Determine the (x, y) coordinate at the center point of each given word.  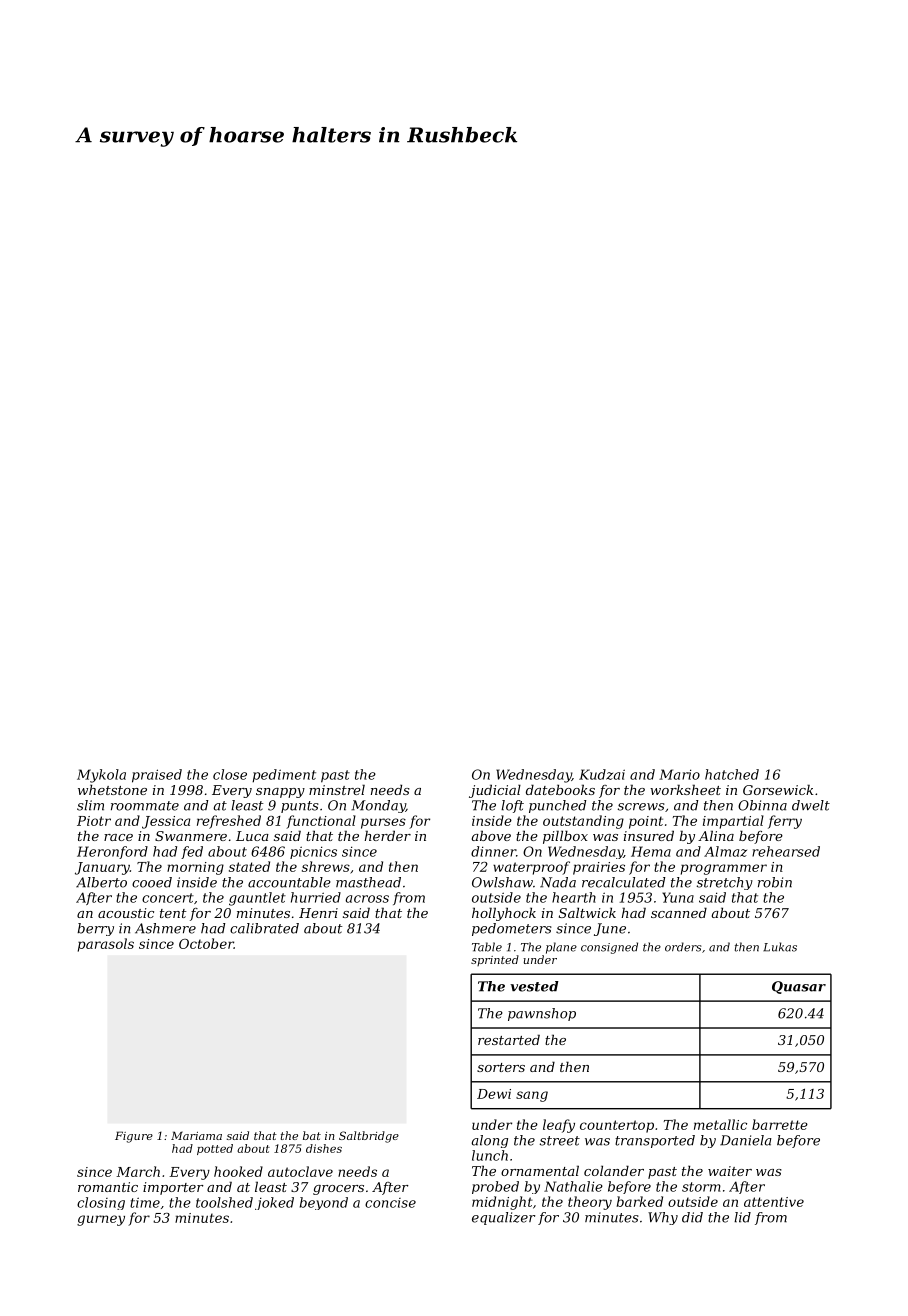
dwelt (811, 805)
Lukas (780, 947)
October (206, 943)
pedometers (512, 929)
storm (701, 1187)
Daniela (746, 1140)
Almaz (725, 851)
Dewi (494, 1094)
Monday (378, 806)
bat (312, 1135)
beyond (324, 1203)
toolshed (224, 1202)
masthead (368, 882)
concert (168, 898)
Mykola (101, 776)
